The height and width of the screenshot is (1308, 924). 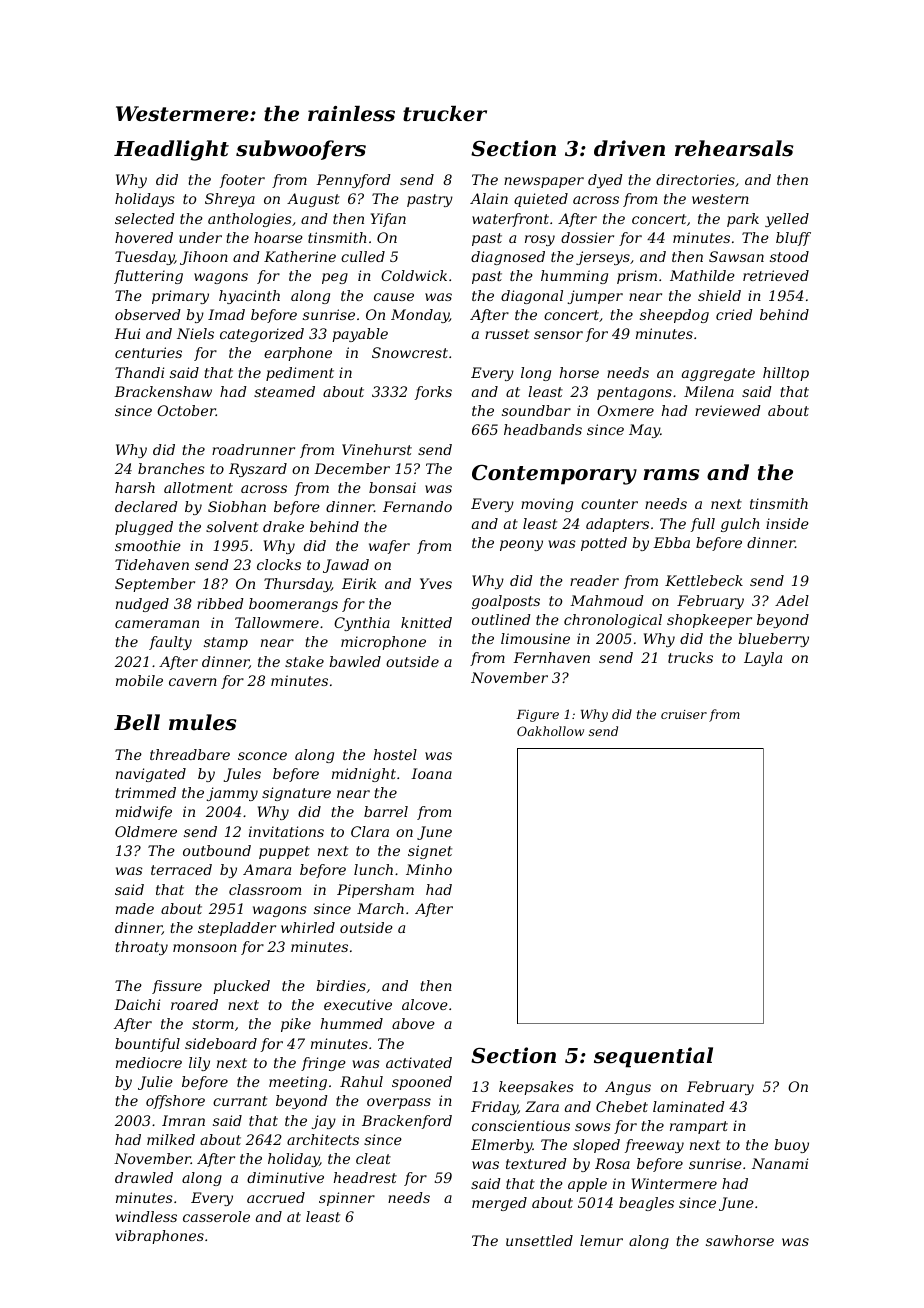 What do you see at coordinates (653, 1057) in the screenshot?
I see `sequential` at bounding box center [653, 1057].
